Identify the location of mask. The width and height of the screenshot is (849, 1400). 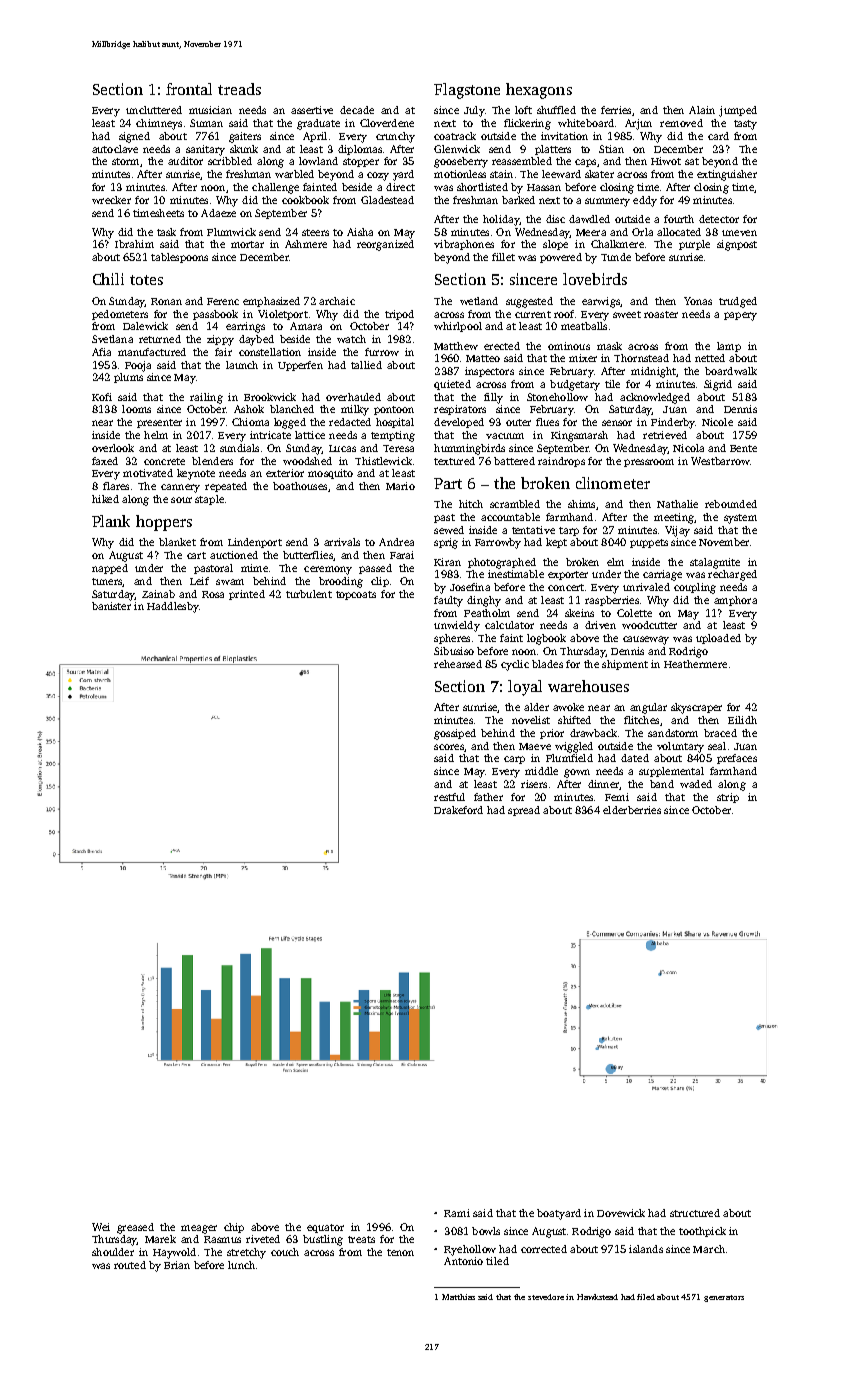
(609, 346).
